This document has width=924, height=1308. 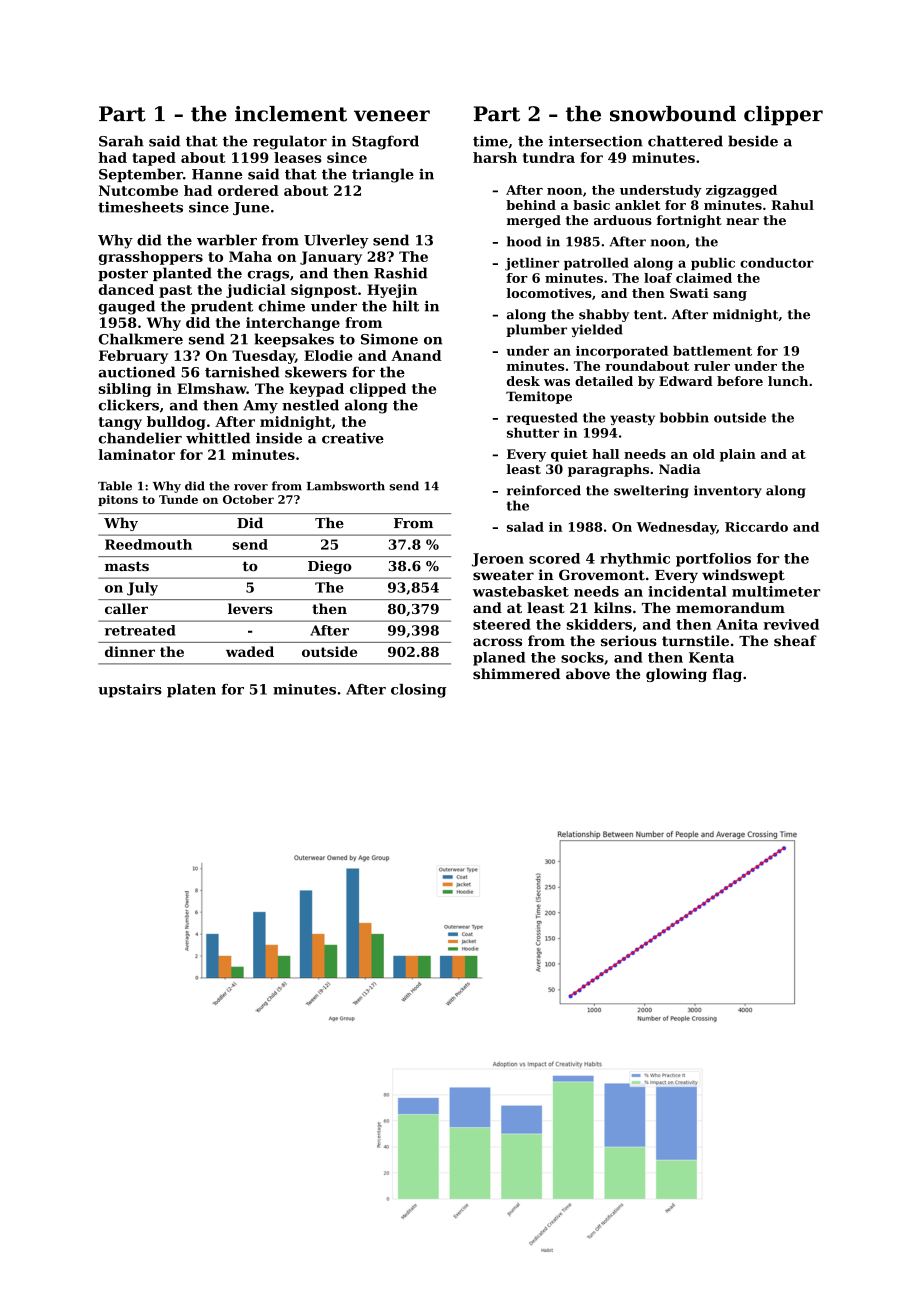 I want to click on clipper, so click(x=783, y=116).
